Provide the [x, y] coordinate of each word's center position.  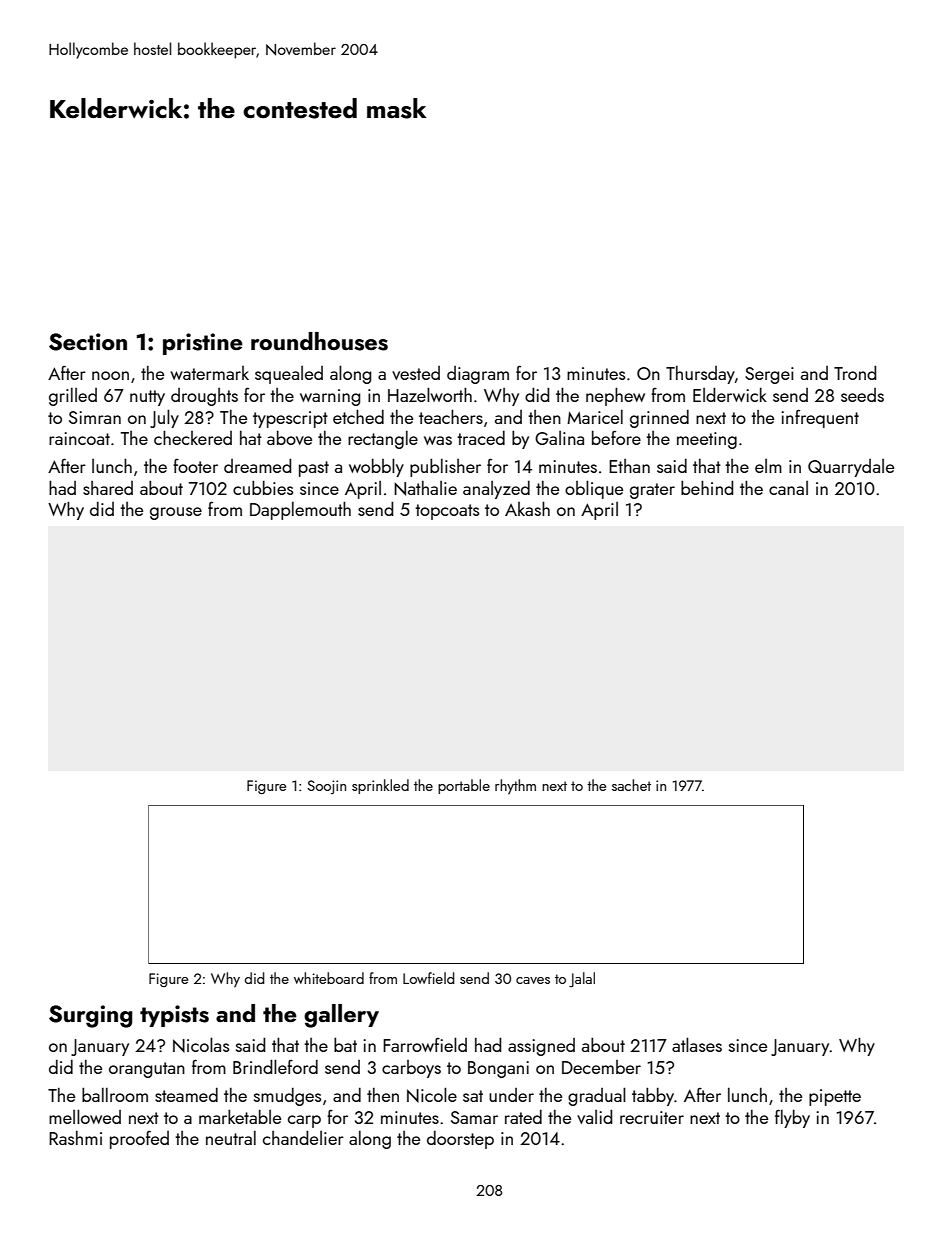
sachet [631, 785]
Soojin [326, 787]
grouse [176, 513]
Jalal [582, 980]
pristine [203, 344]
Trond [855, 372]
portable [464, 786]
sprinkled [380, 786]
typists [174, 1016]
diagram [478, 375]
